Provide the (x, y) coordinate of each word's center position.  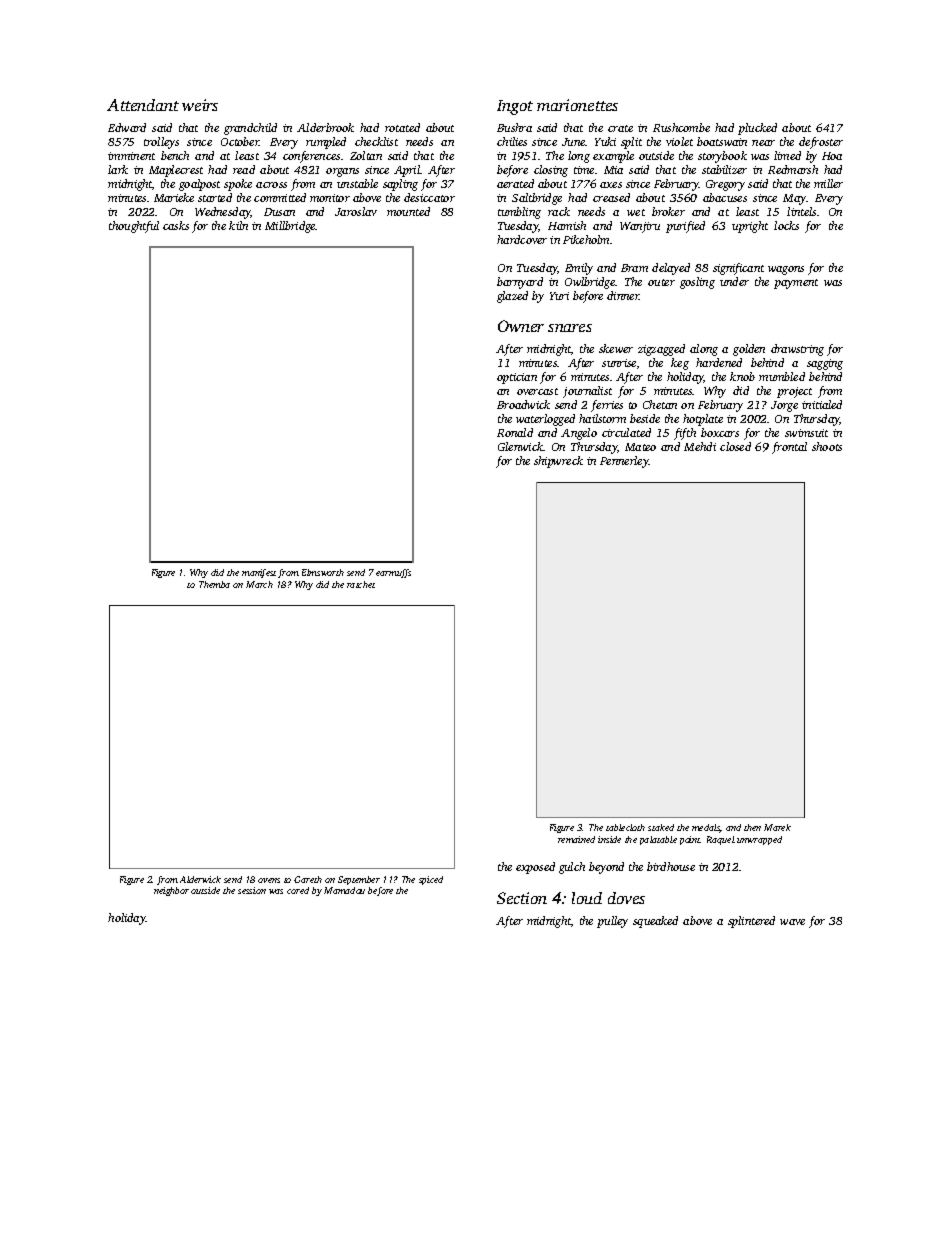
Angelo (579, 434)
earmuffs (393, 573)
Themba (214, 584)
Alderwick (200, 879)
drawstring (797, 350)
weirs (200, 105)
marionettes (577, 105)
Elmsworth (323, 572)
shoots (827, 446)
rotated (402, 127)
